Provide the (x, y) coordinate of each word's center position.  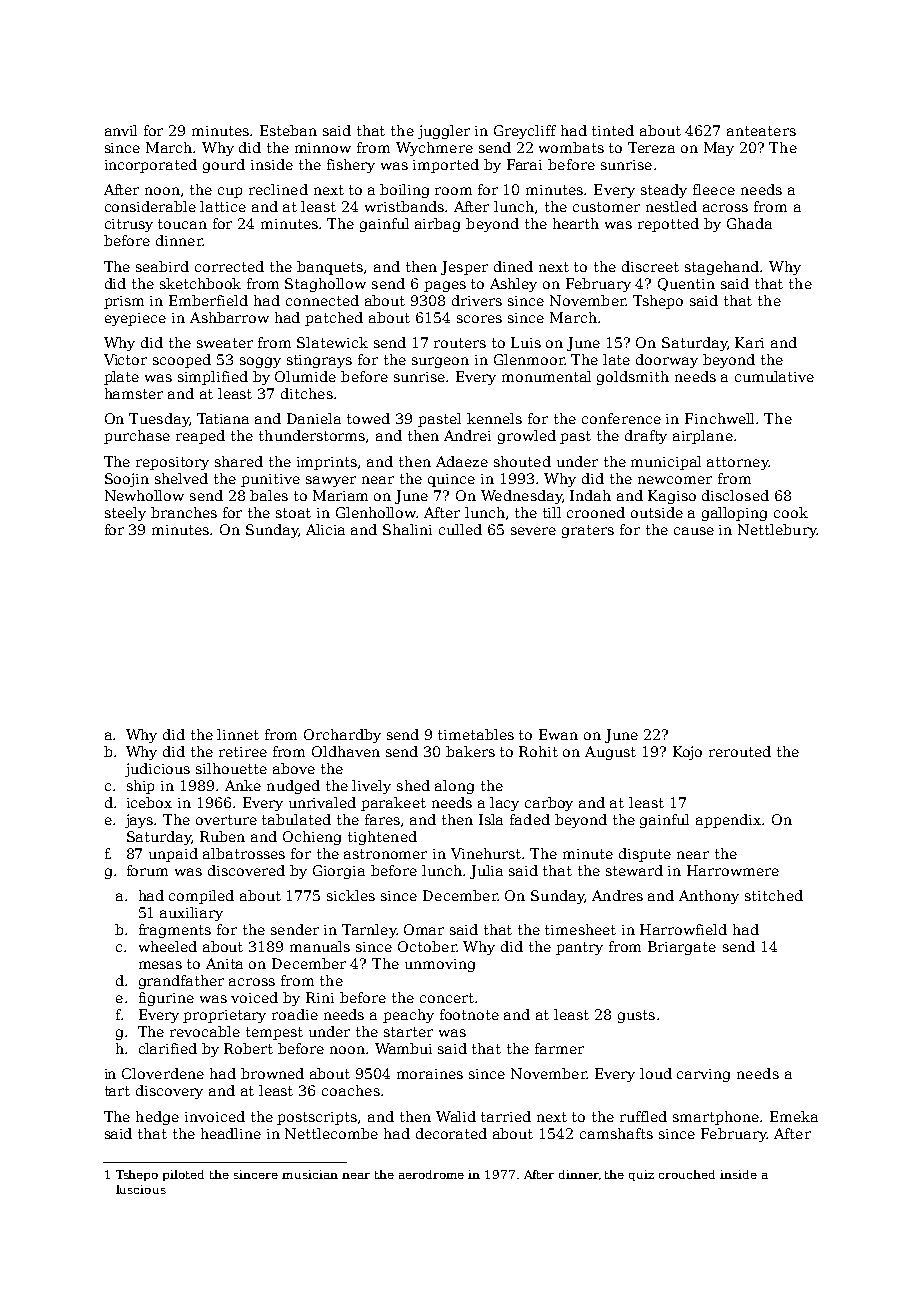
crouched (687, 1174)
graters (588, 531)
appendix (729, 821)
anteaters (761, 131)
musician (310, 1174)
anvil (121, 130)
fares (382, 819)
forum (147, 870)
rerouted (740, 751)
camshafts (616, 1133)
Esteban (288, 130)
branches (184, 512)
